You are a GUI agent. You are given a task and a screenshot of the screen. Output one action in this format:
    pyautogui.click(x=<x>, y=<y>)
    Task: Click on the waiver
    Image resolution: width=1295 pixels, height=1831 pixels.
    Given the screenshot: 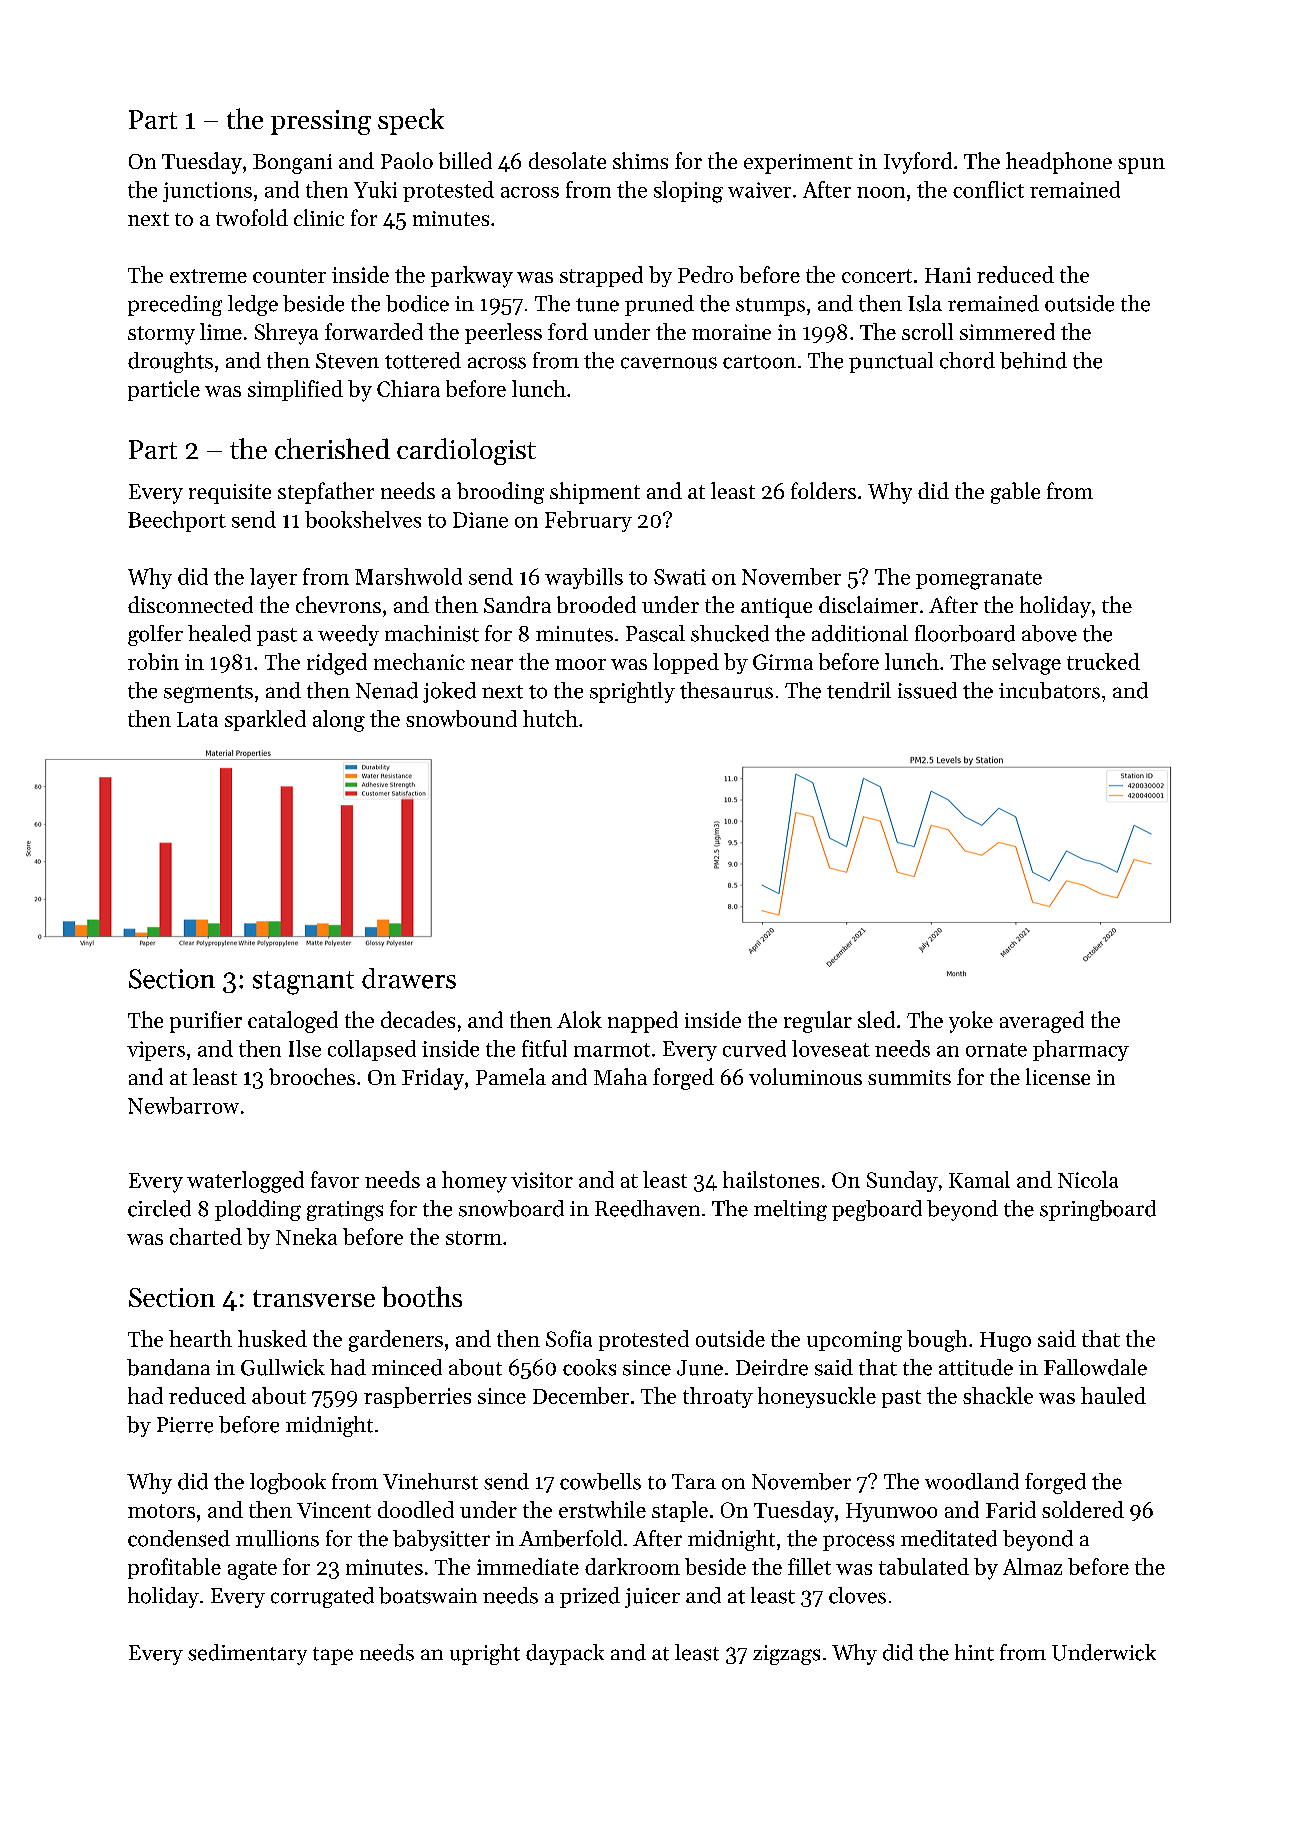 What is the action you would take?
    pyautogui.click(x=759, y=190)
